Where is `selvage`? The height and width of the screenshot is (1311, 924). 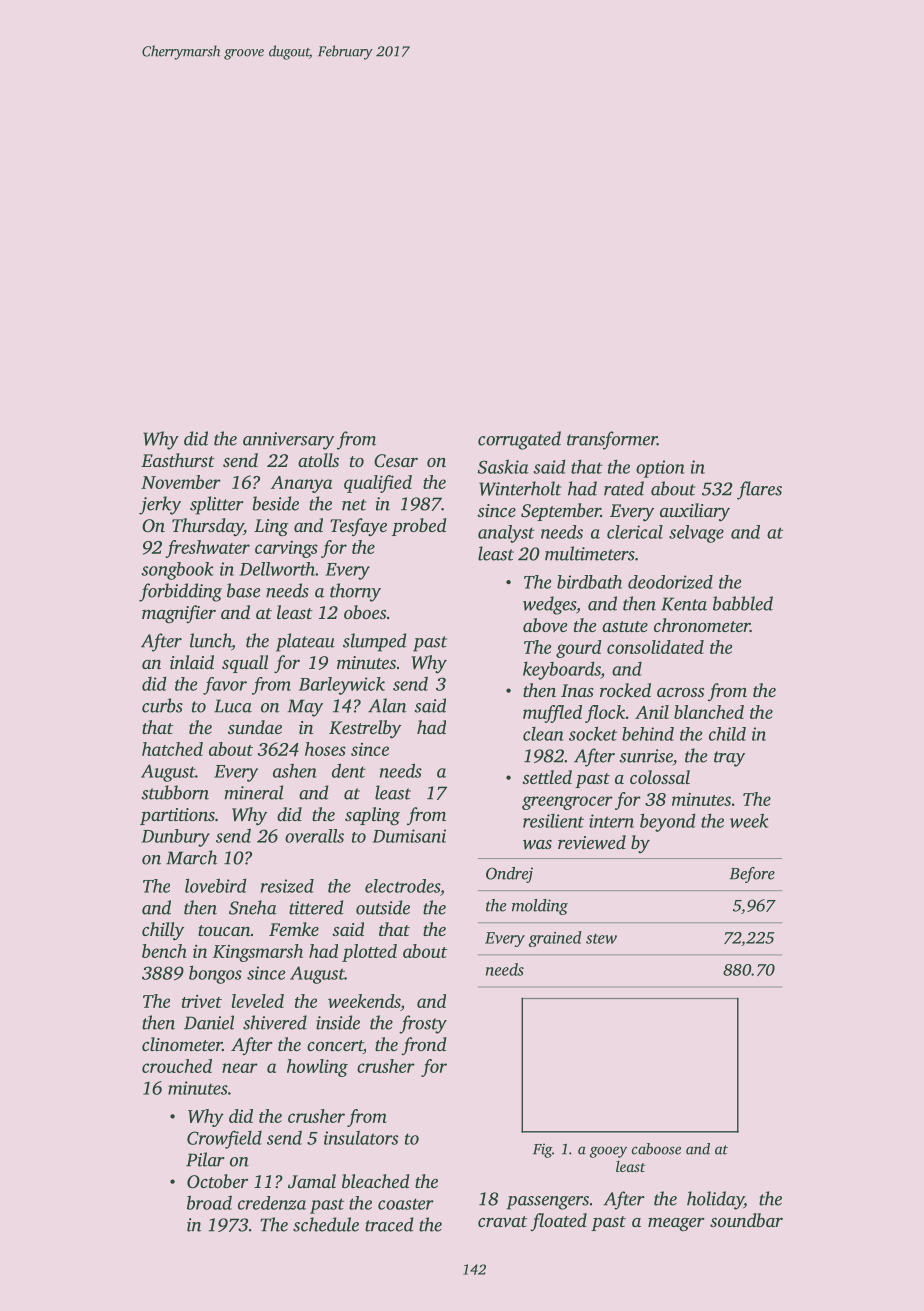
selvage is located at coordinates (696, 534).
